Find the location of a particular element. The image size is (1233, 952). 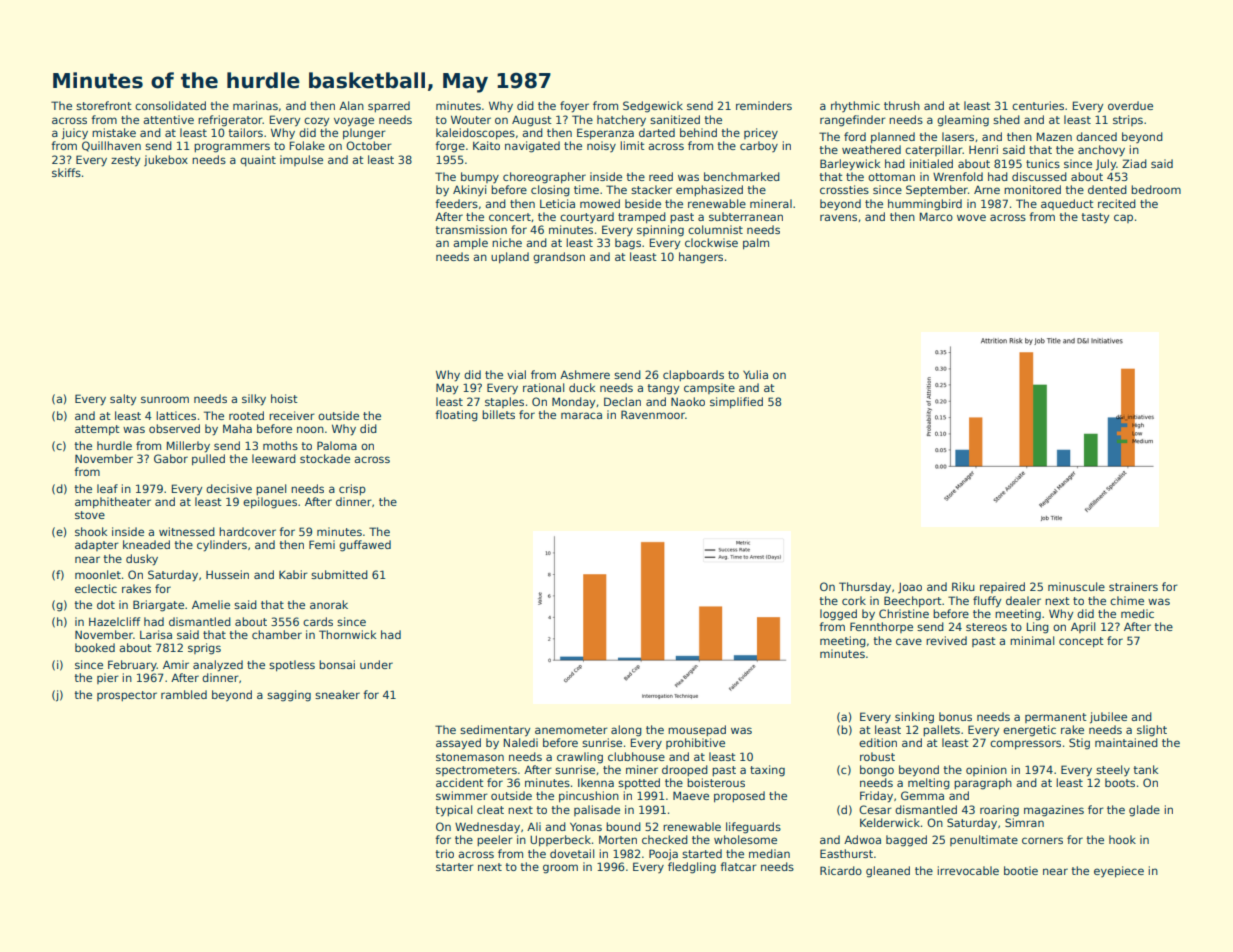

strainers is located at coordinates (1133, 586).
